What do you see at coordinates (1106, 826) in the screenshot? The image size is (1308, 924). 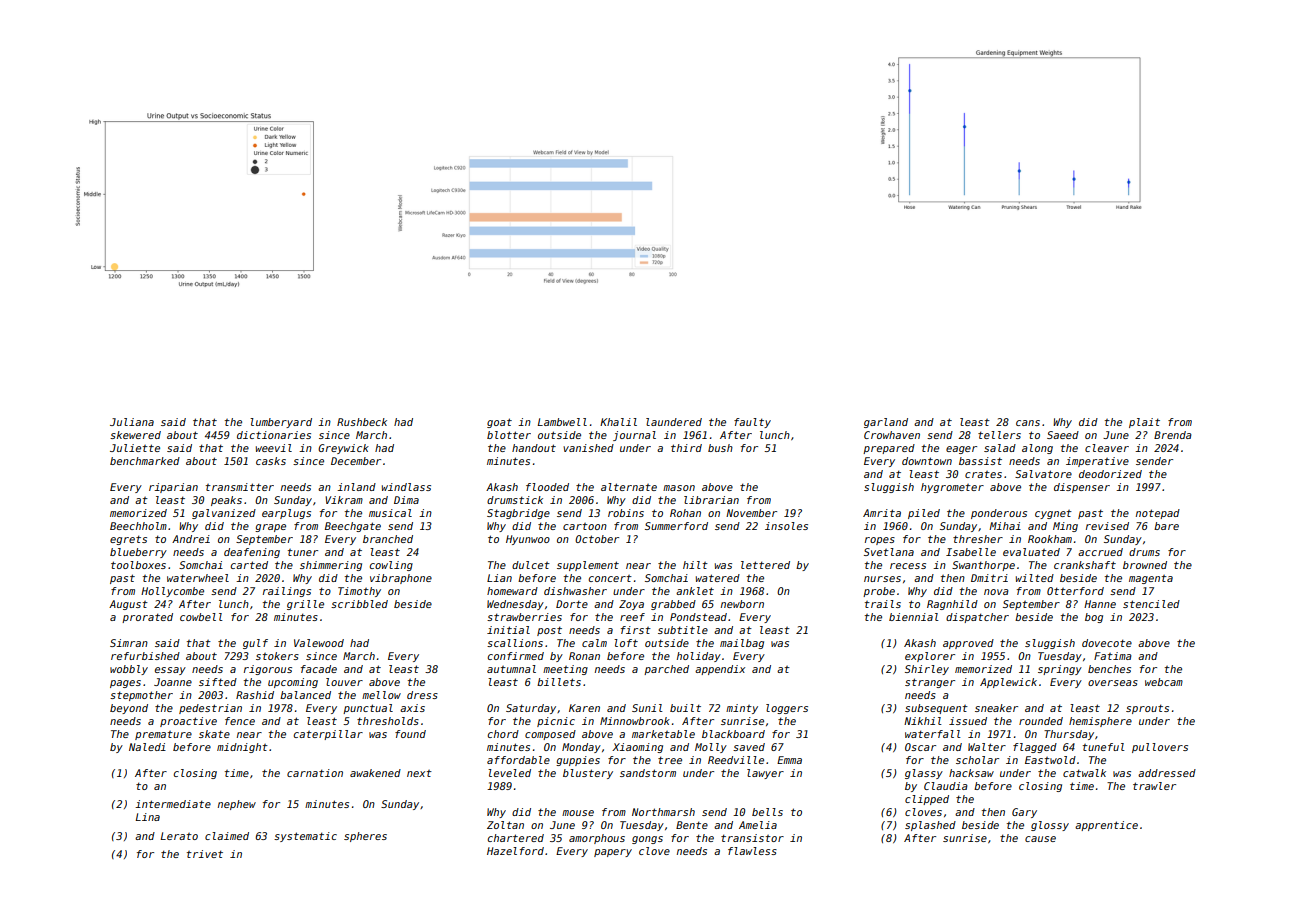 I see `apprentice` at bounding box center [1106, 826].
